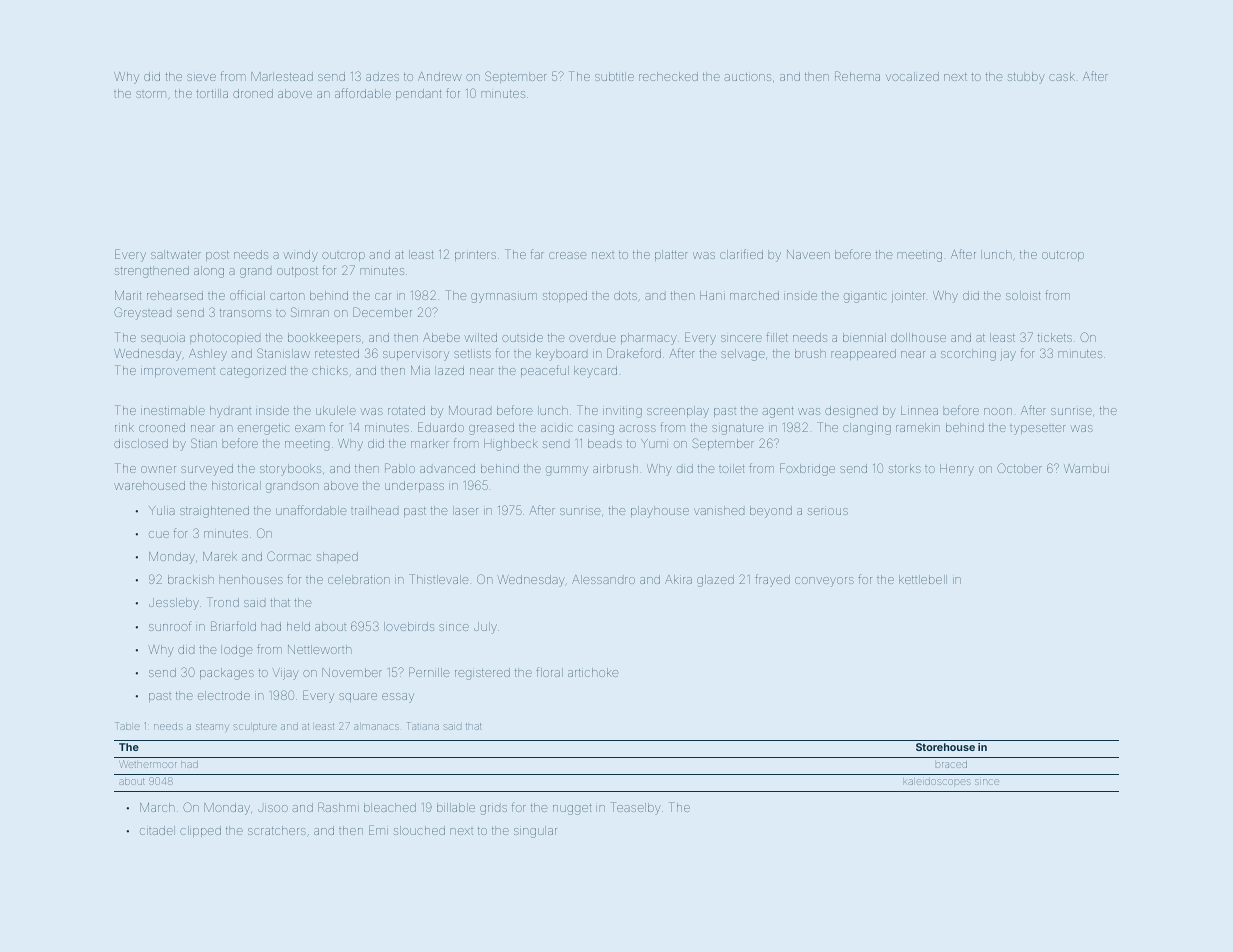  Describe the element at coordinates (1062, 76) in the image. I see `cask` at that location.
